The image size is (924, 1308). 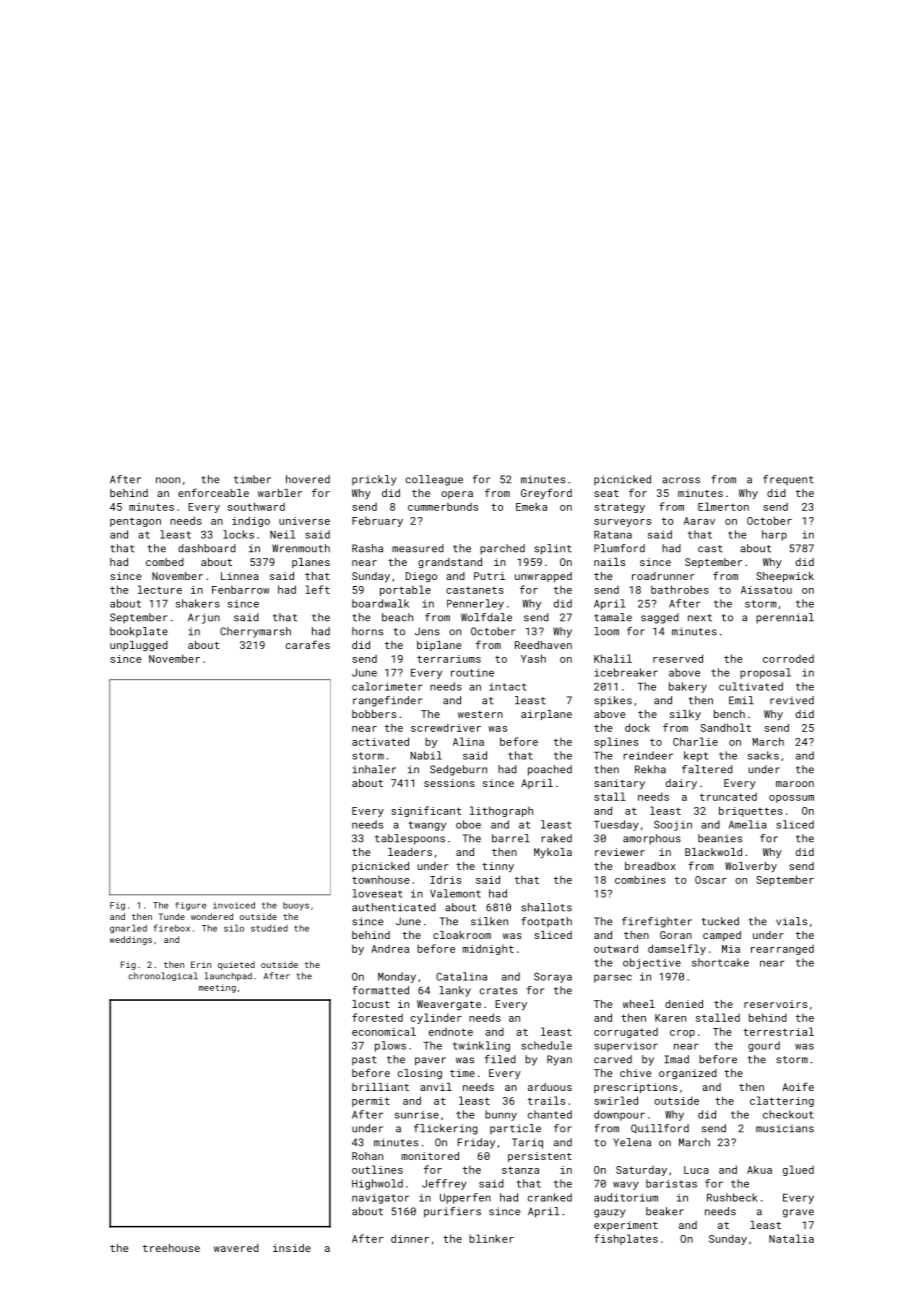 What do you see at coordinates (374, 769) in the document?
I see `inhaler` at bounding box center [374, 769].
